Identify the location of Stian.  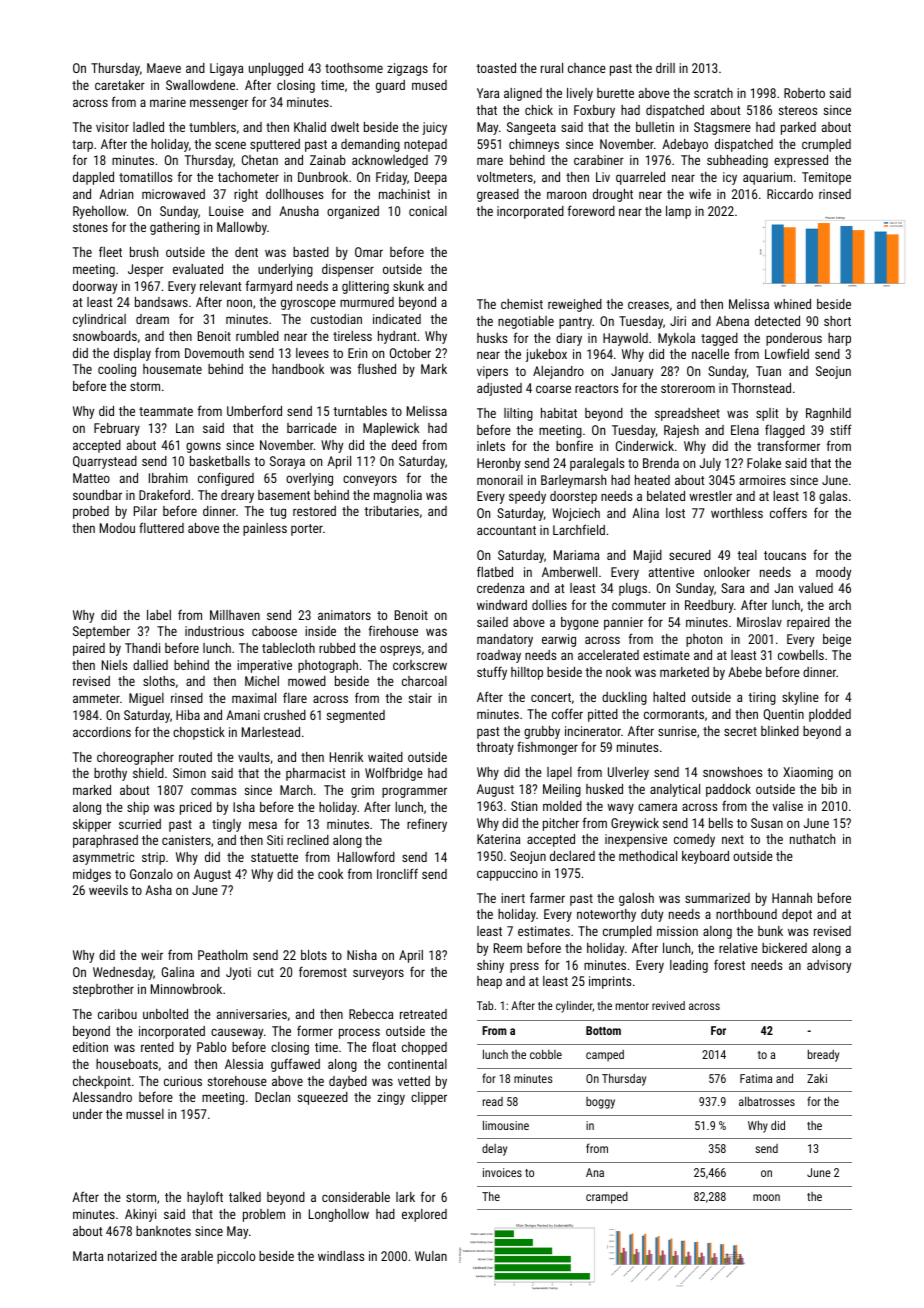
(524, 806).
